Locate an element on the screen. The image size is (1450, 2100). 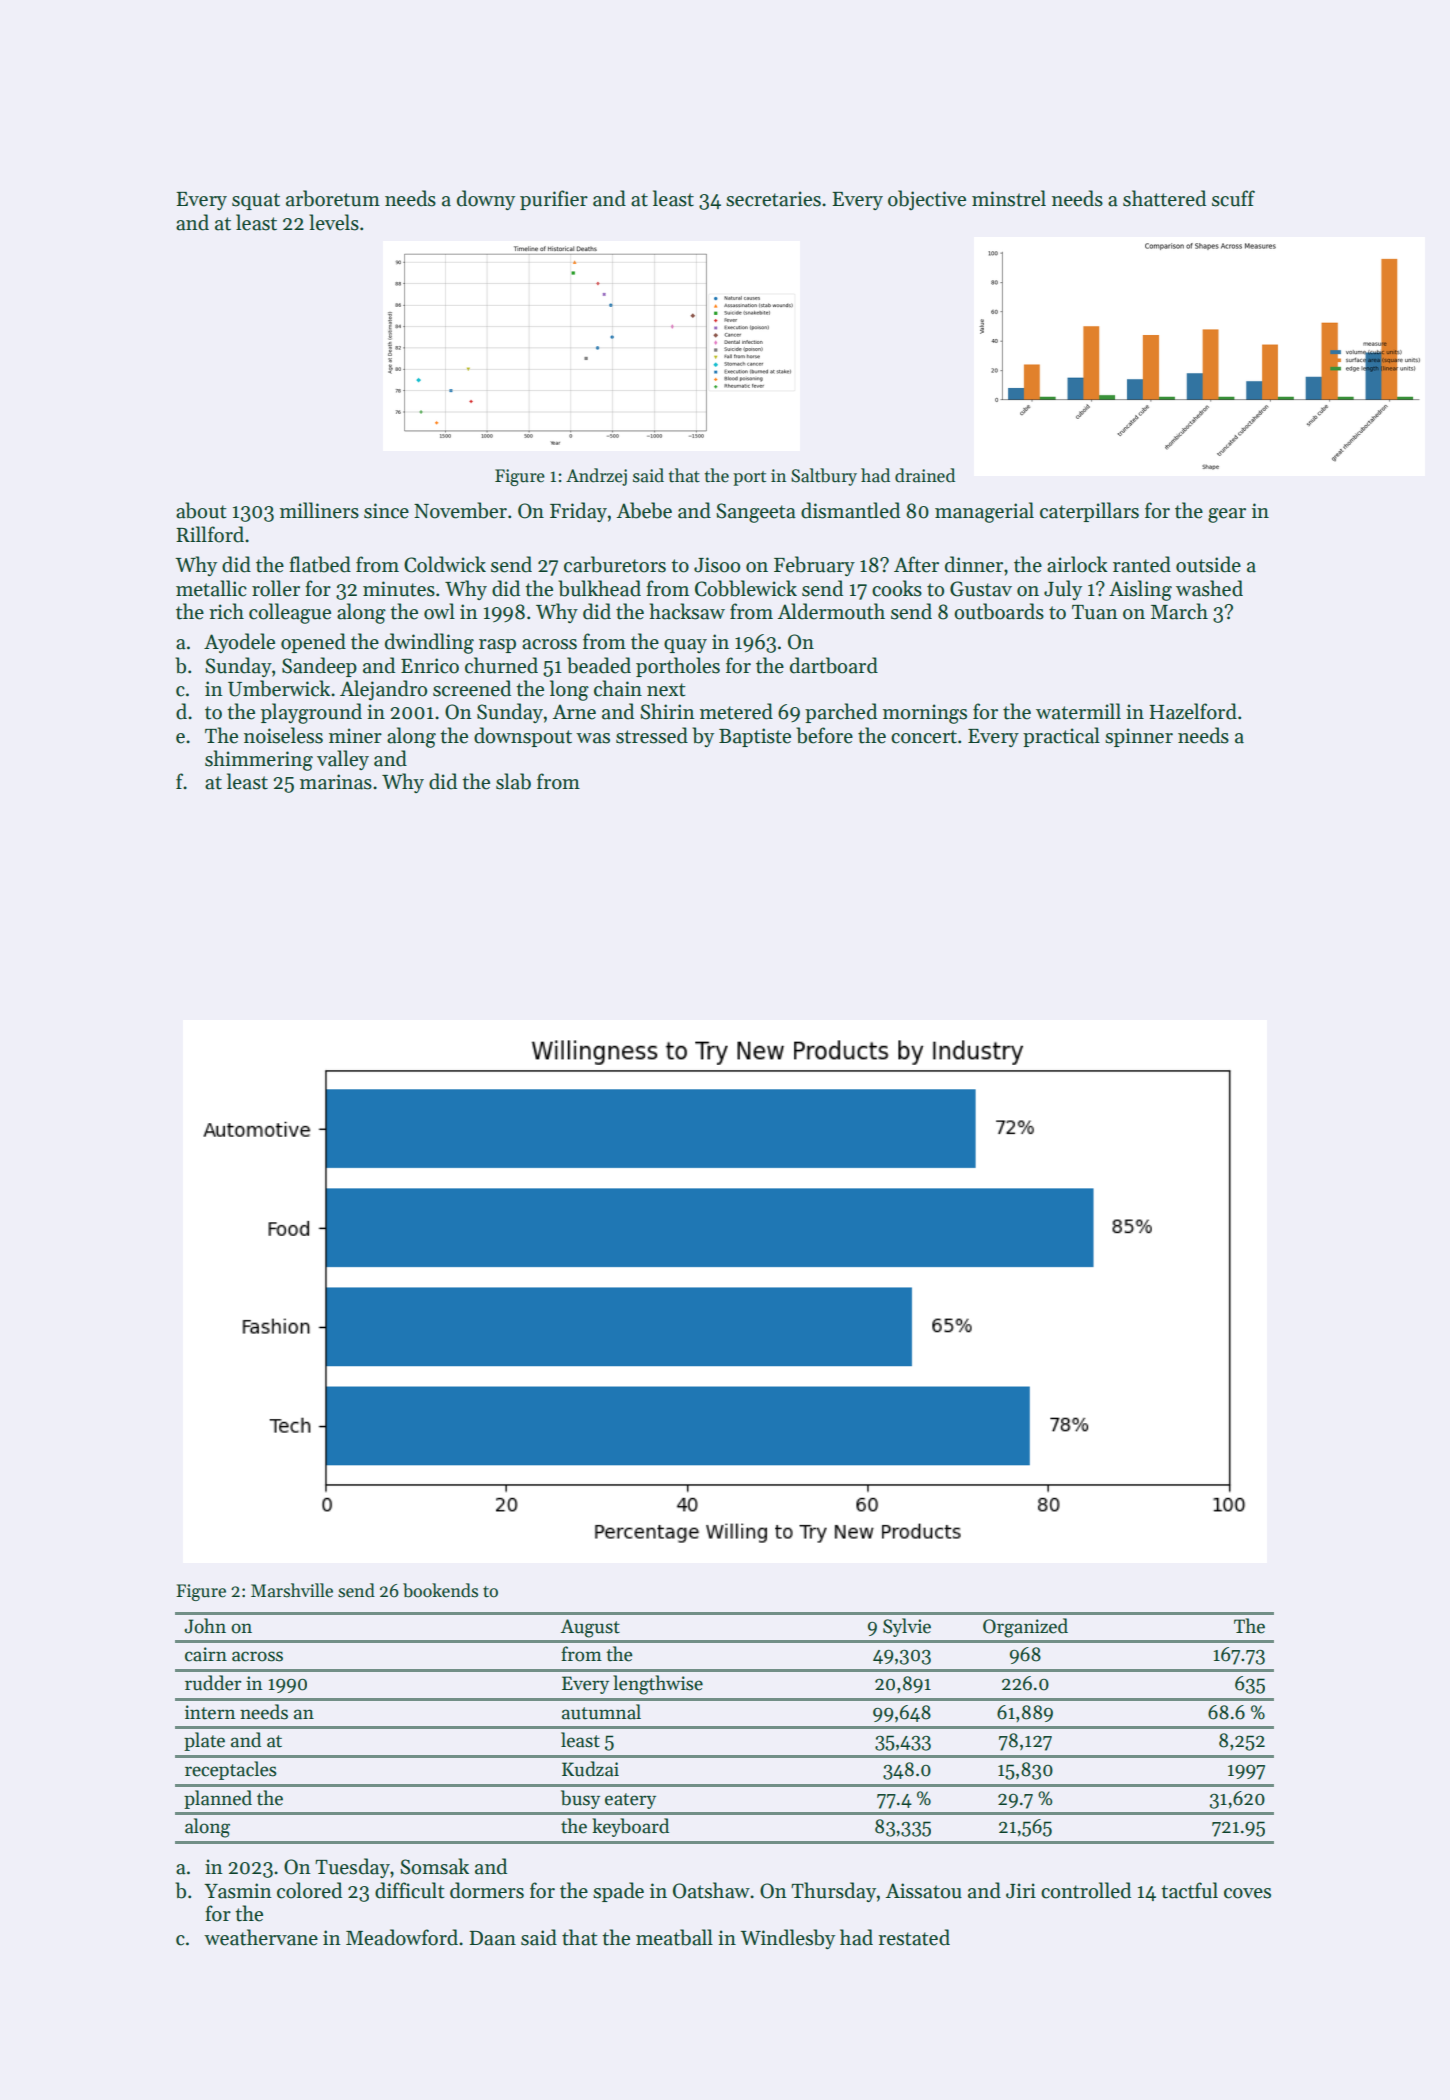
secretaries is located at coordinates (773, 199).
